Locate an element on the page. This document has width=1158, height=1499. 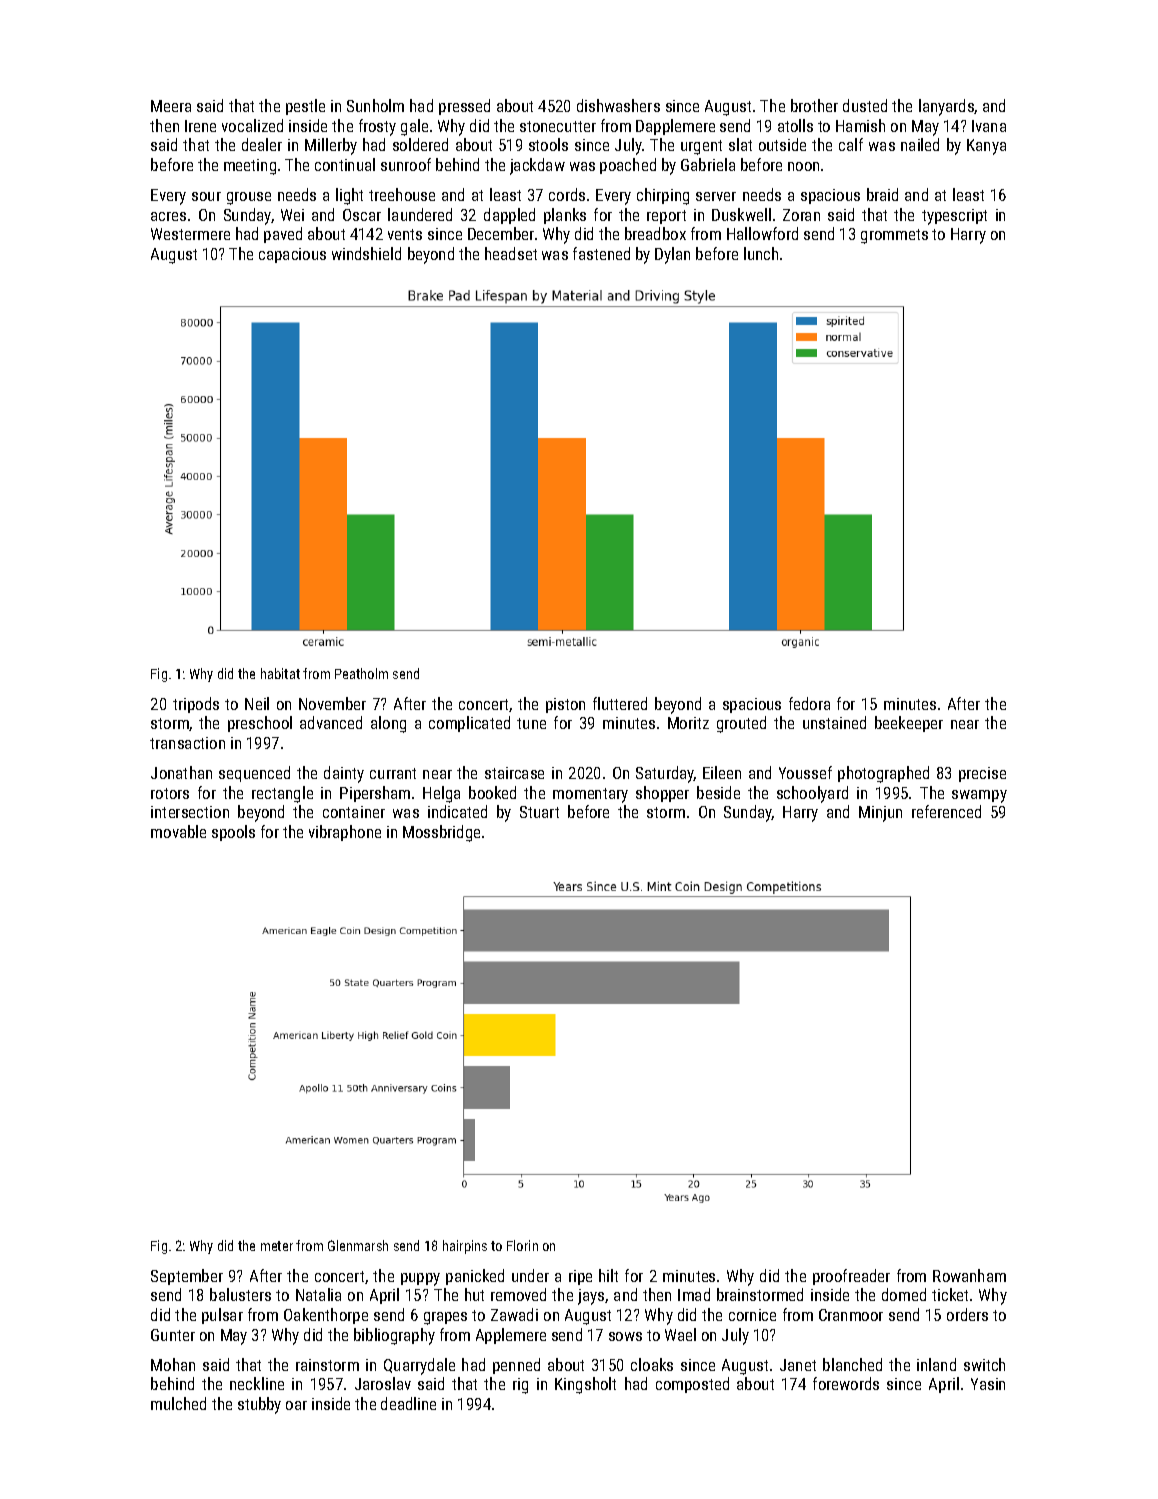
Minjun is located at coordinates (880, 814).
